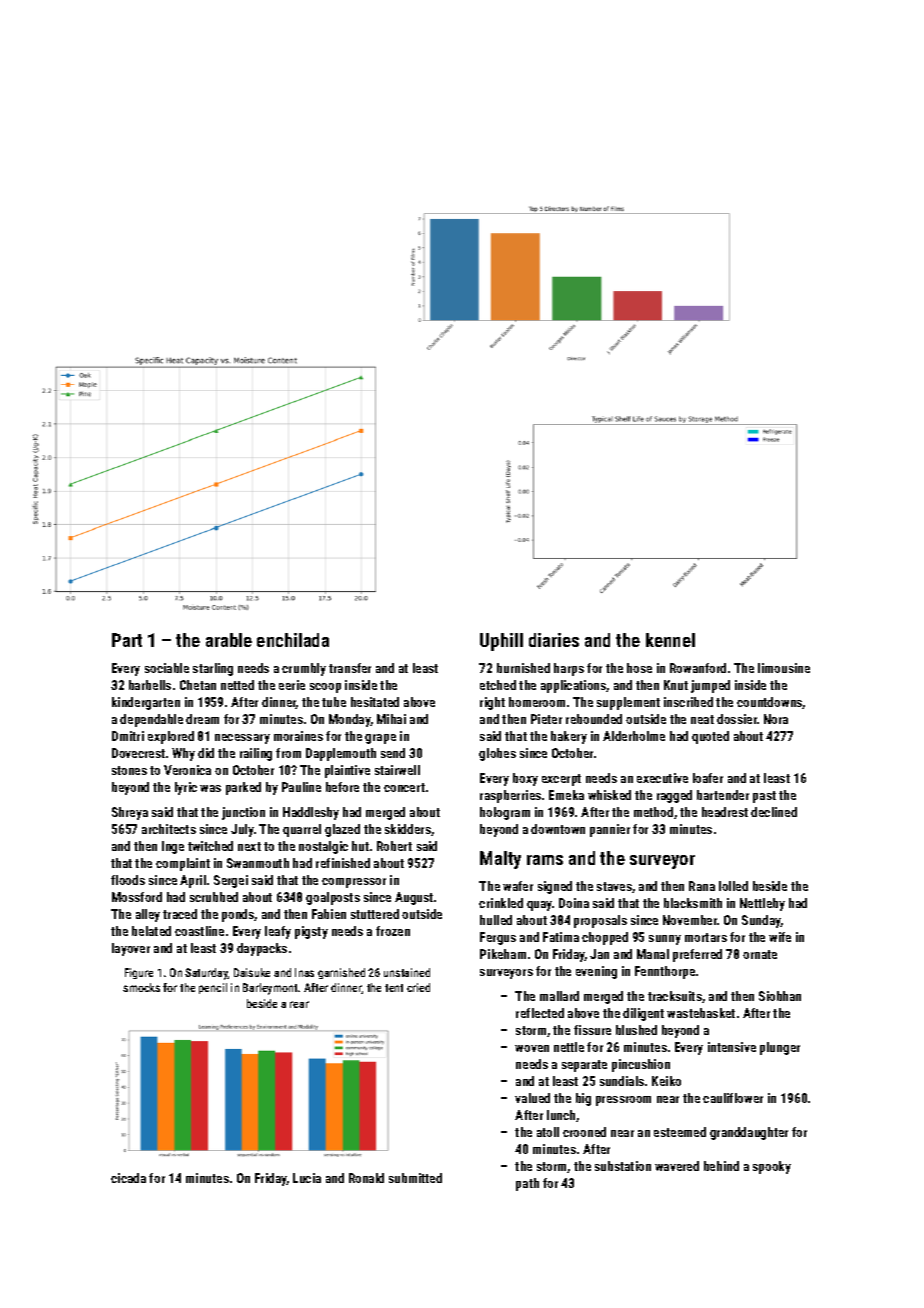 The width and height of the screenshot is (924, 1308). Describe the element at coordinates (527, 1184) in the screenshot. I see `path` at that location.
